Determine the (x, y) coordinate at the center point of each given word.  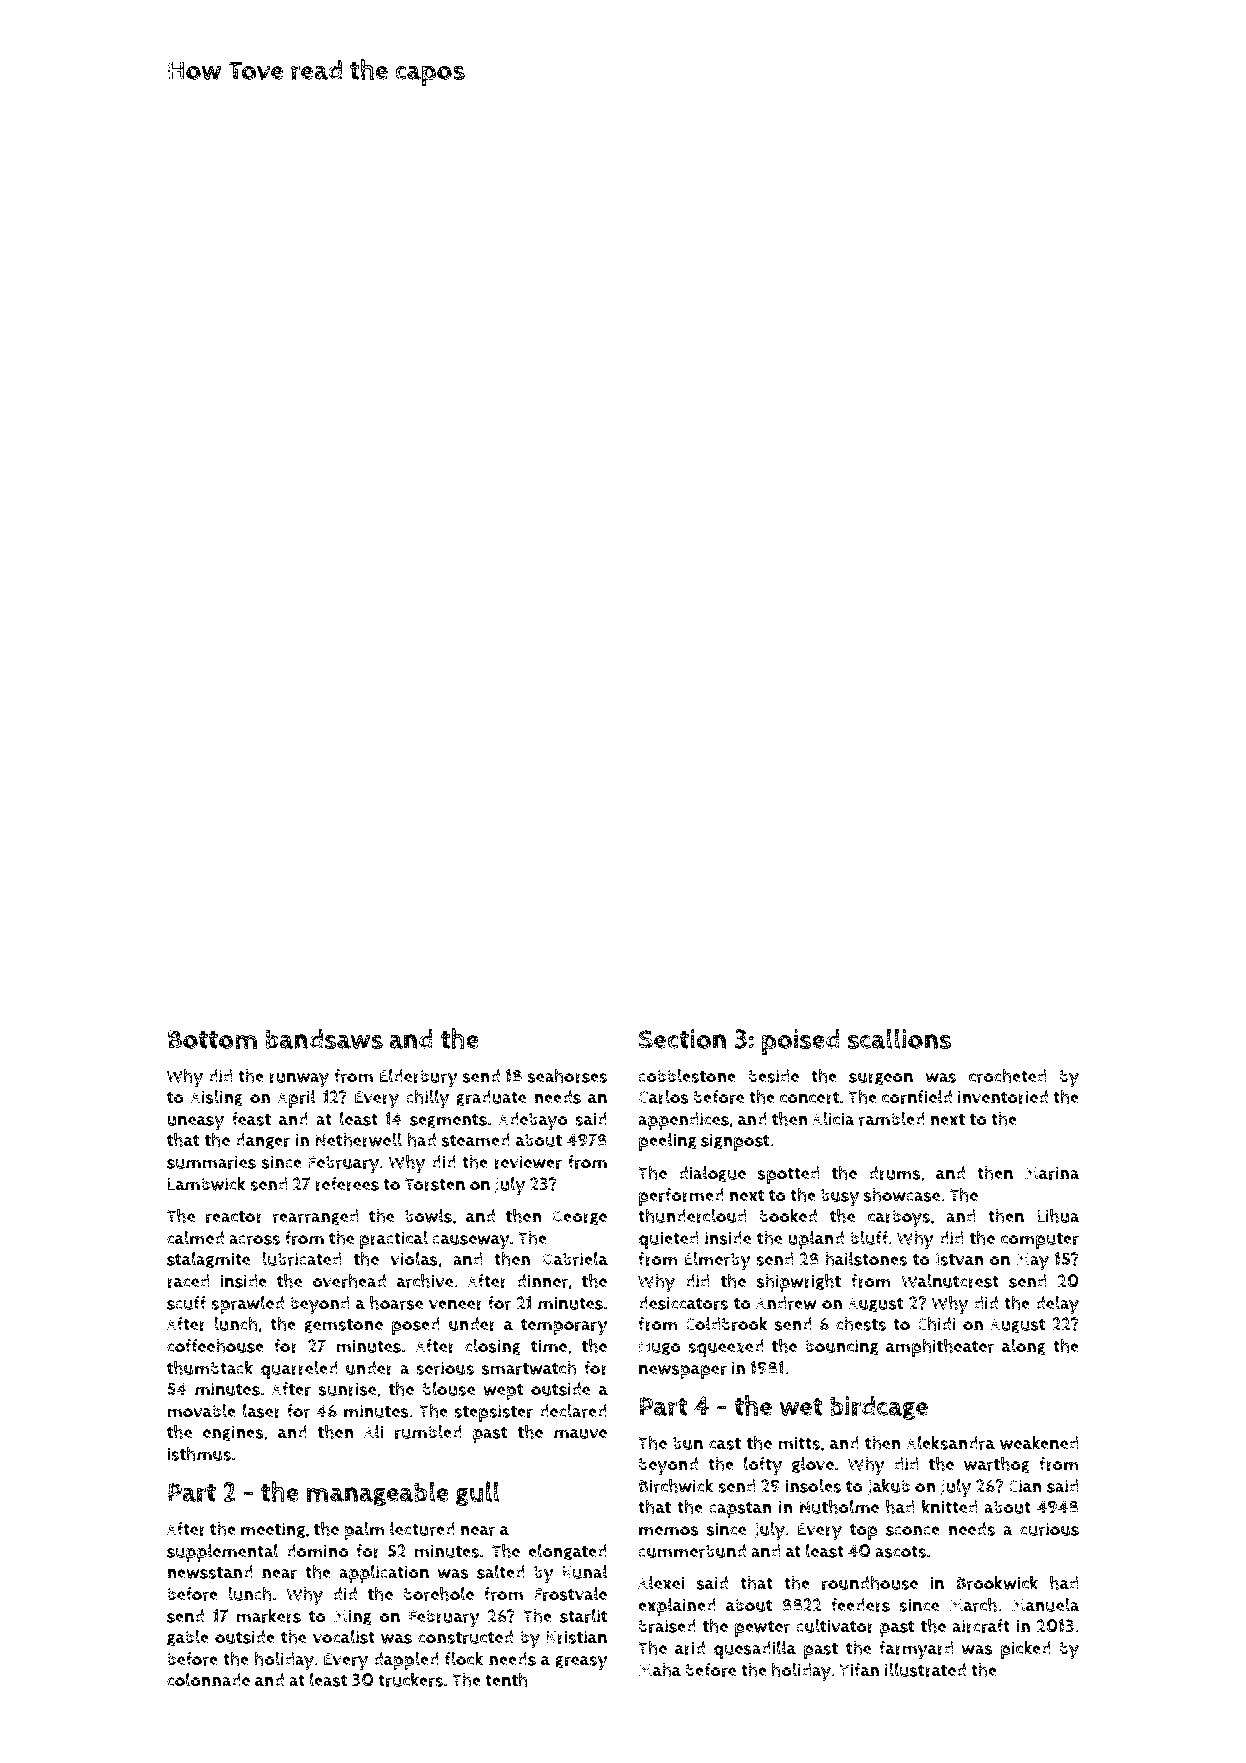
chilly (427, 1099)
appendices (683, 1121)
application (384, 1574)
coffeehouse (215, 1346)
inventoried (1003, 1097)
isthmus (199, 1454)
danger (262, 1141)
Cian (1025, 1486)
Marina (1052, 1173)
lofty (763, 1466)
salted (501, 1572)
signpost (735, 1142)
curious (1049, 1529)
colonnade (208, 1680)
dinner (542, 1281)
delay (1057, 1305)
